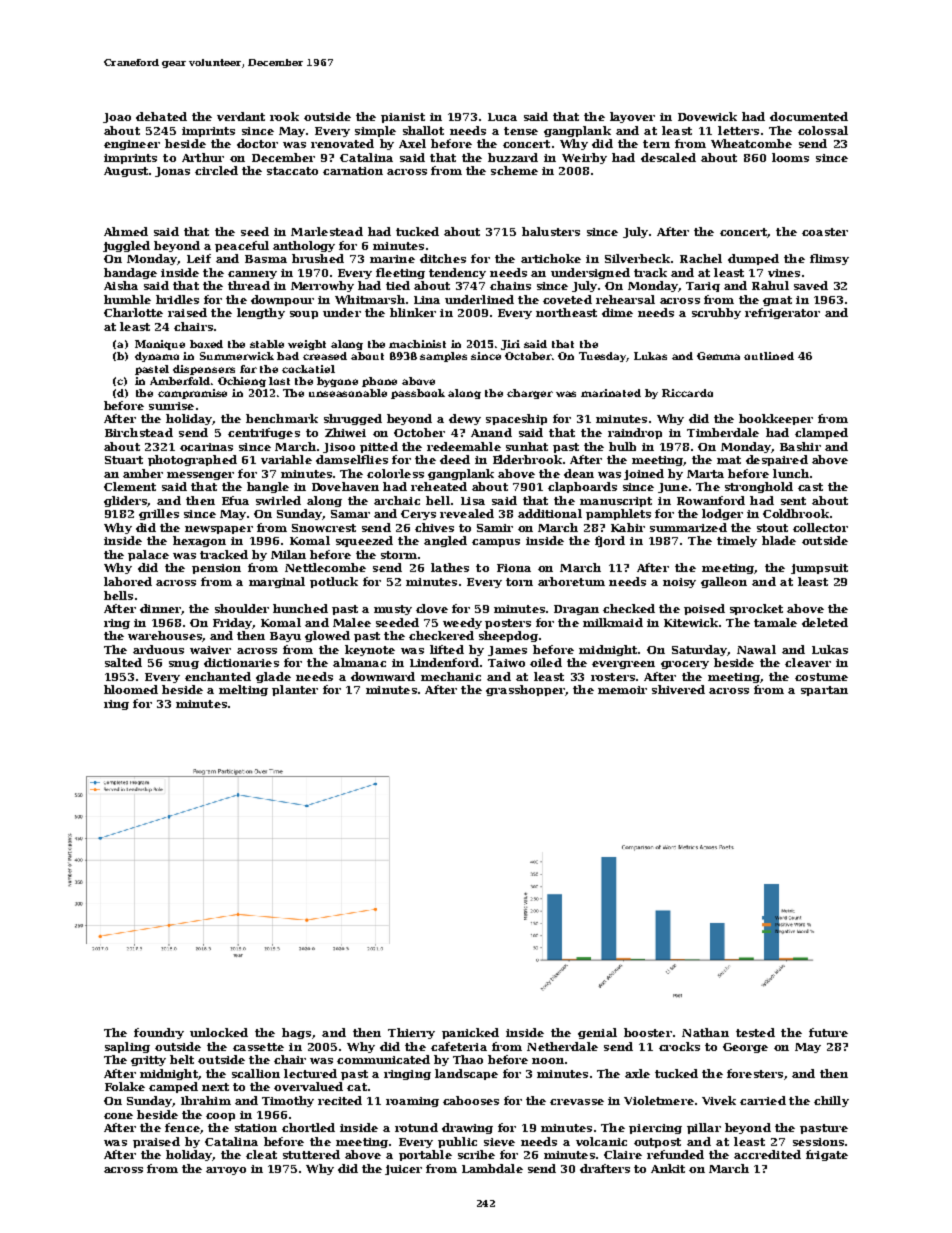  I want to click on northeast, so click(566, 312).
